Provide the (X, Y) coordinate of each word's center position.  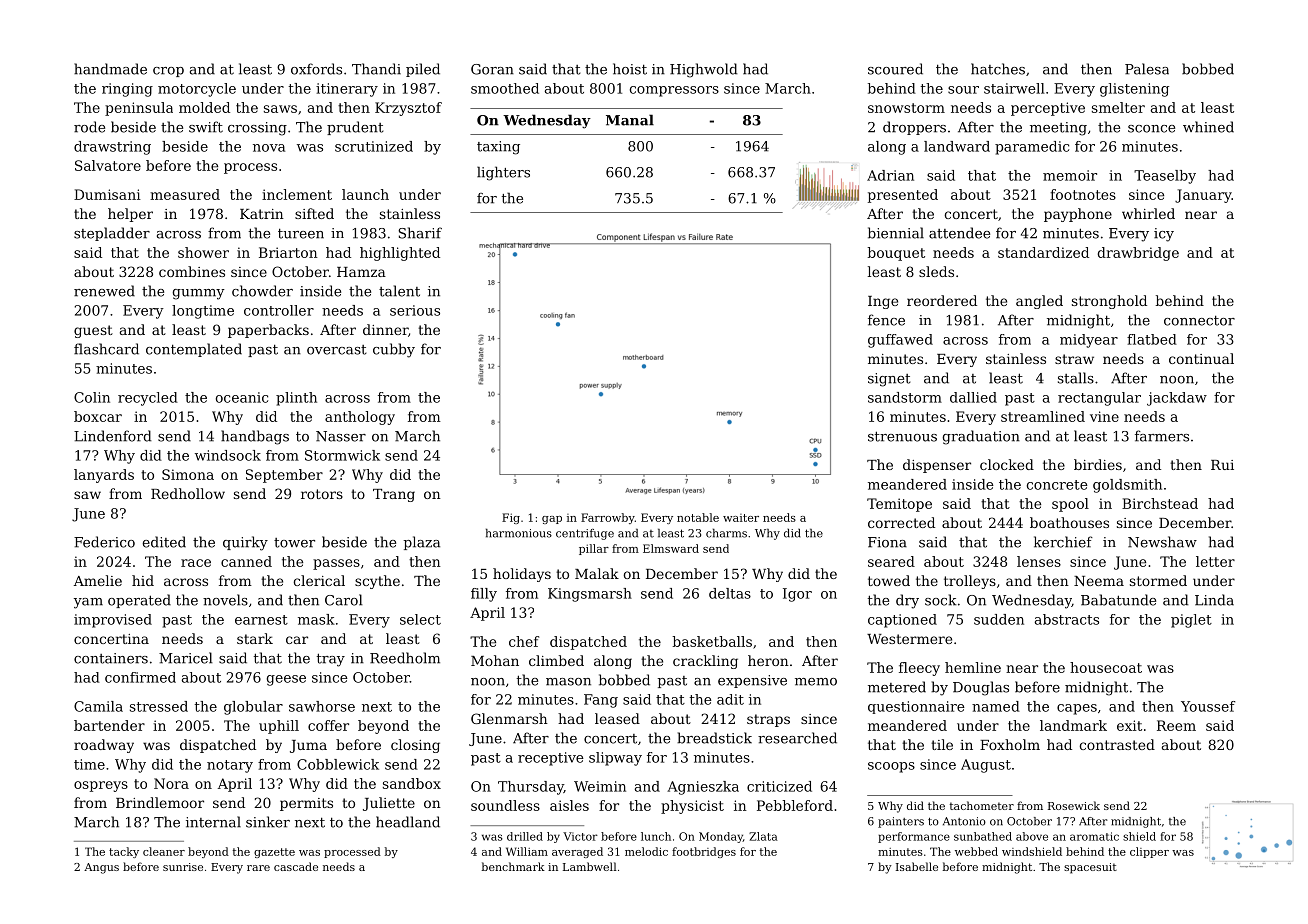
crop (168, 72)
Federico (104, 542)
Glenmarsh (509, 718)
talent (399, 291)
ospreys (101, 786)
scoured (895, 69)
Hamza (361, 272)
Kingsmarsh (590, 595)
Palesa (1147, 69)
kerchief (1063, 542)
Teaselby (1165, 177)
